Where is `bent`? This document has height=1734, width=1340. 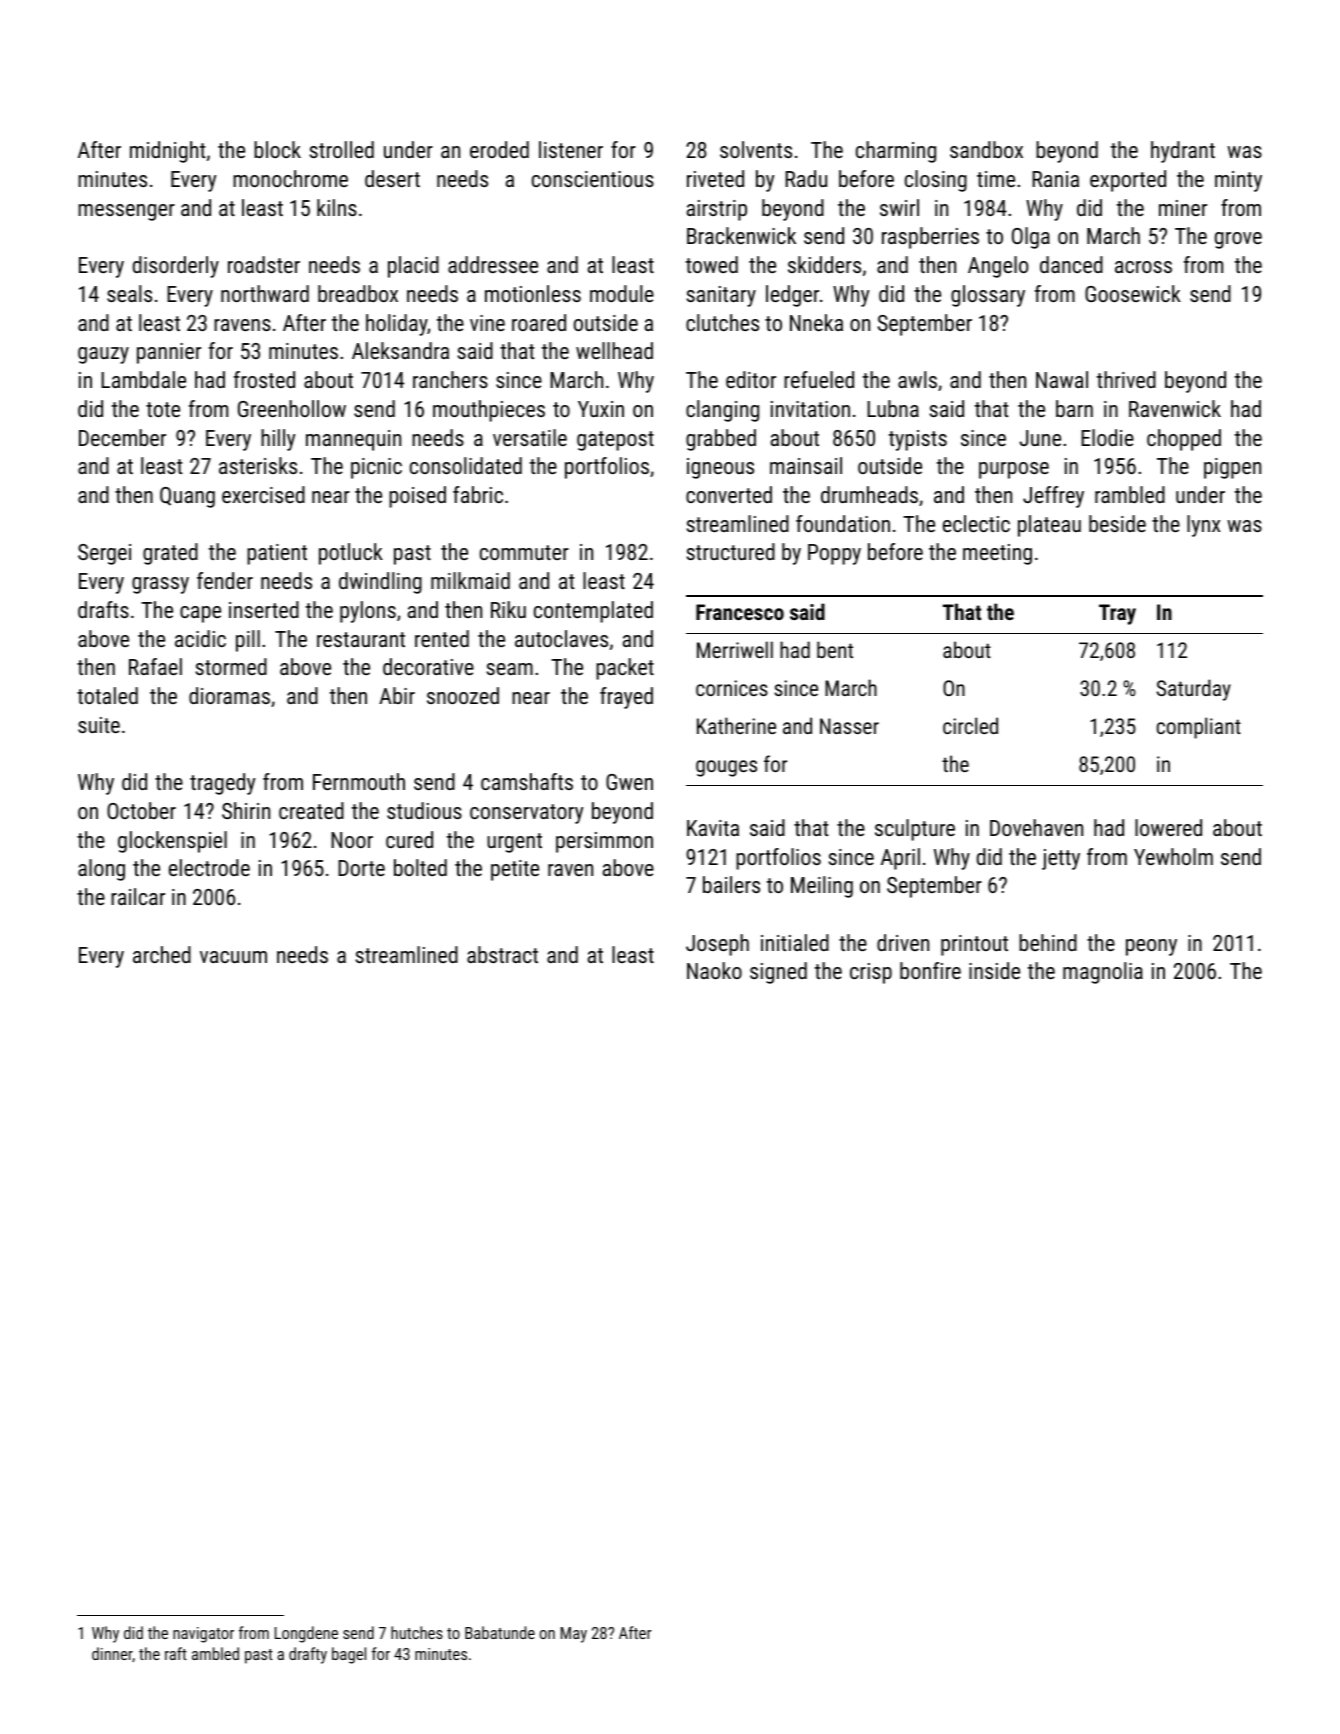 bent is located at coordinates (835, 649).
